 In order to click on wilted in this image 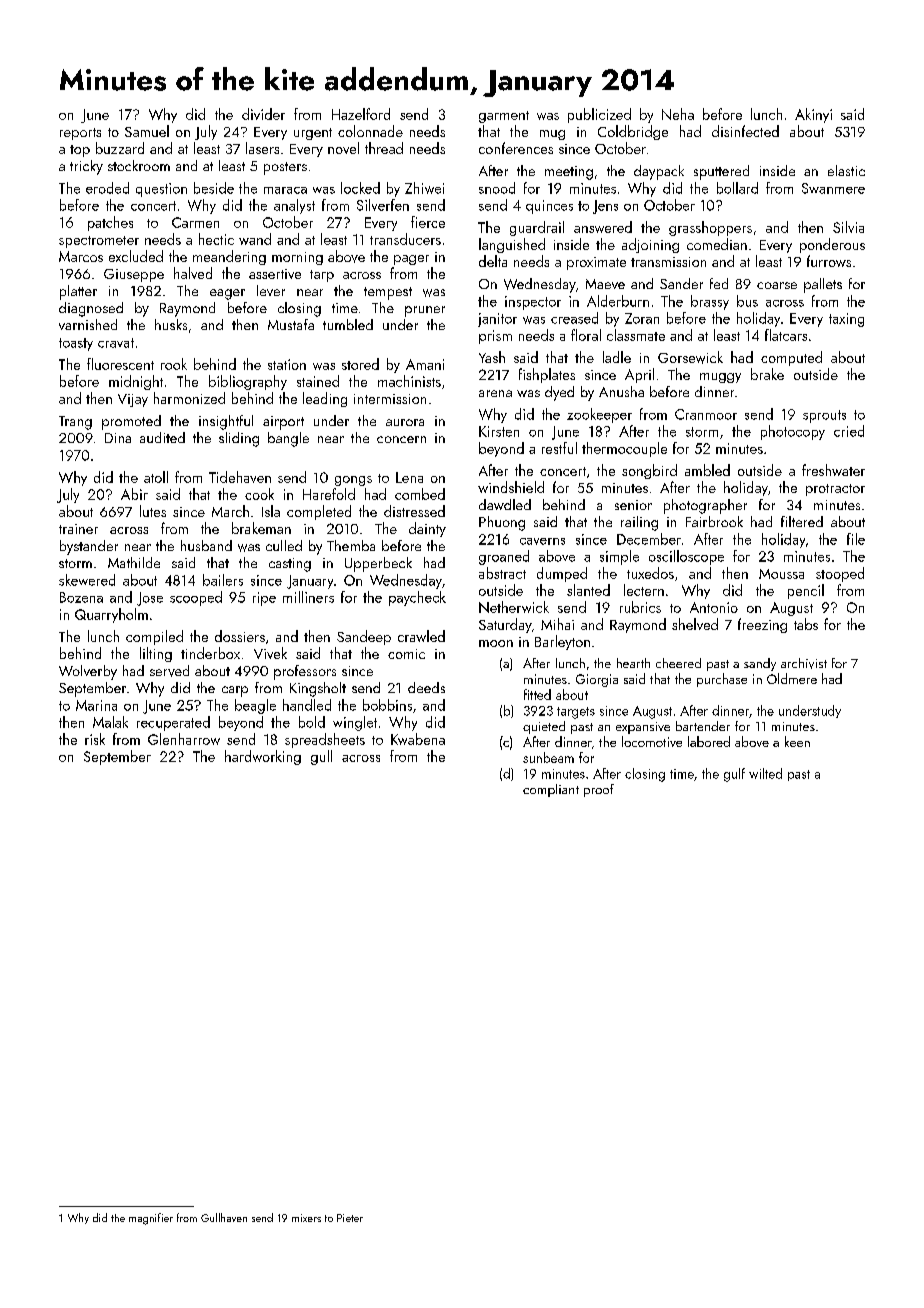, I will do `click(765, 773)`.
